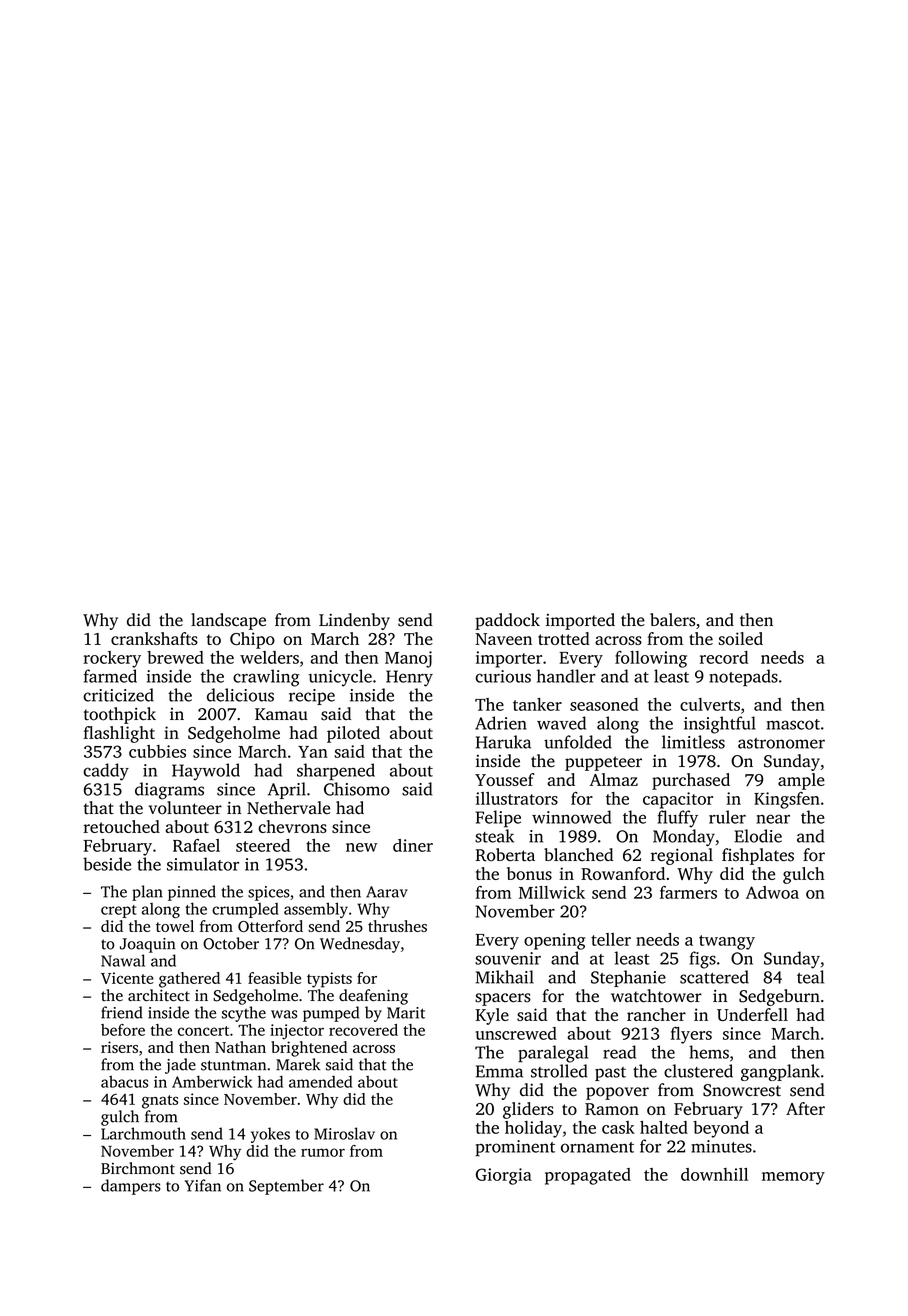 This screenshot has height=1316, width=908. What do you see at coordinates (112, 659) in the screenshot?
I see `rockery` at bounding box center [112, 659].
